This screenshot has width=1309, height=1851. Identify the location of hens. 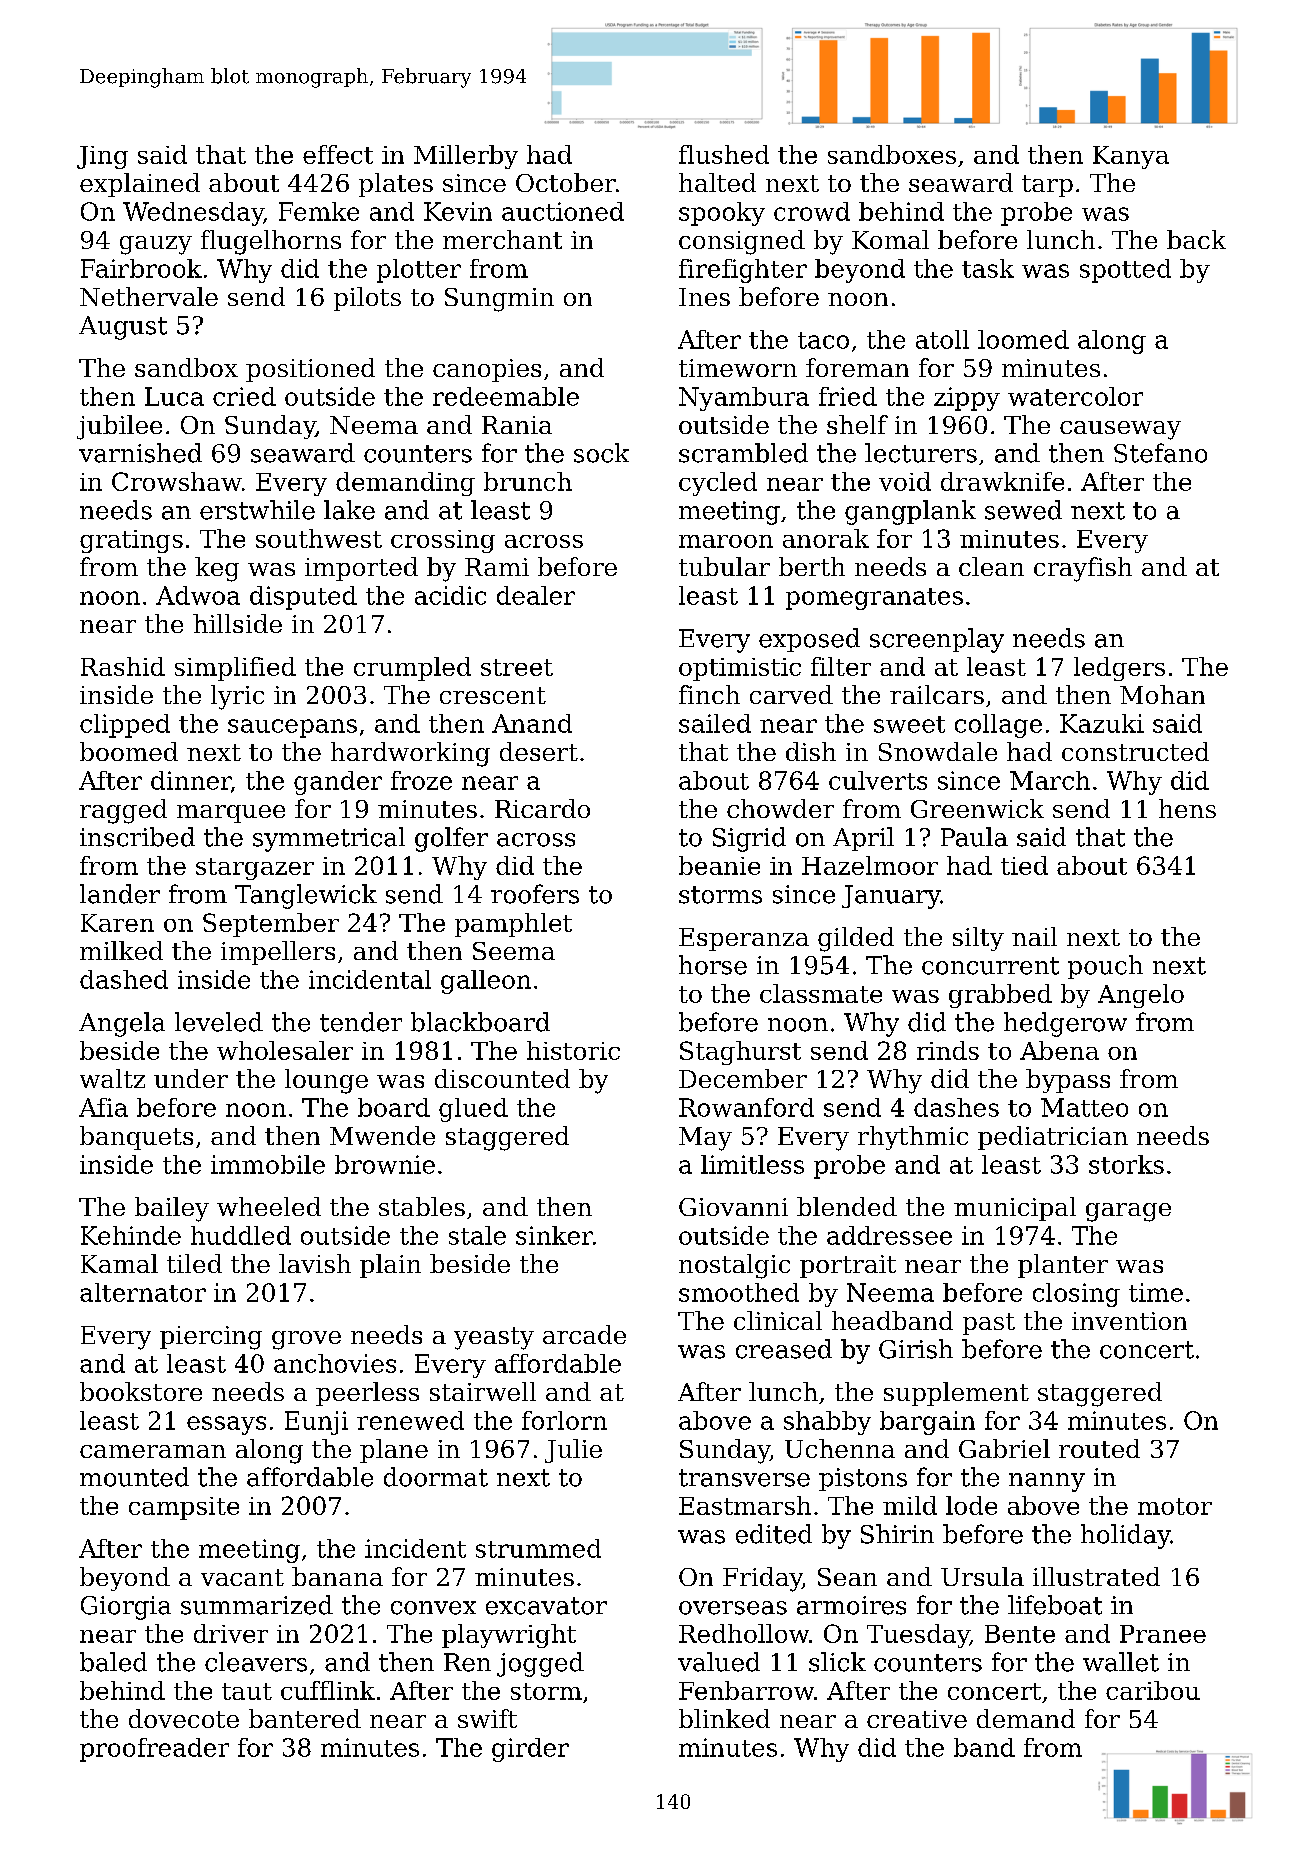
(1187, 808).
